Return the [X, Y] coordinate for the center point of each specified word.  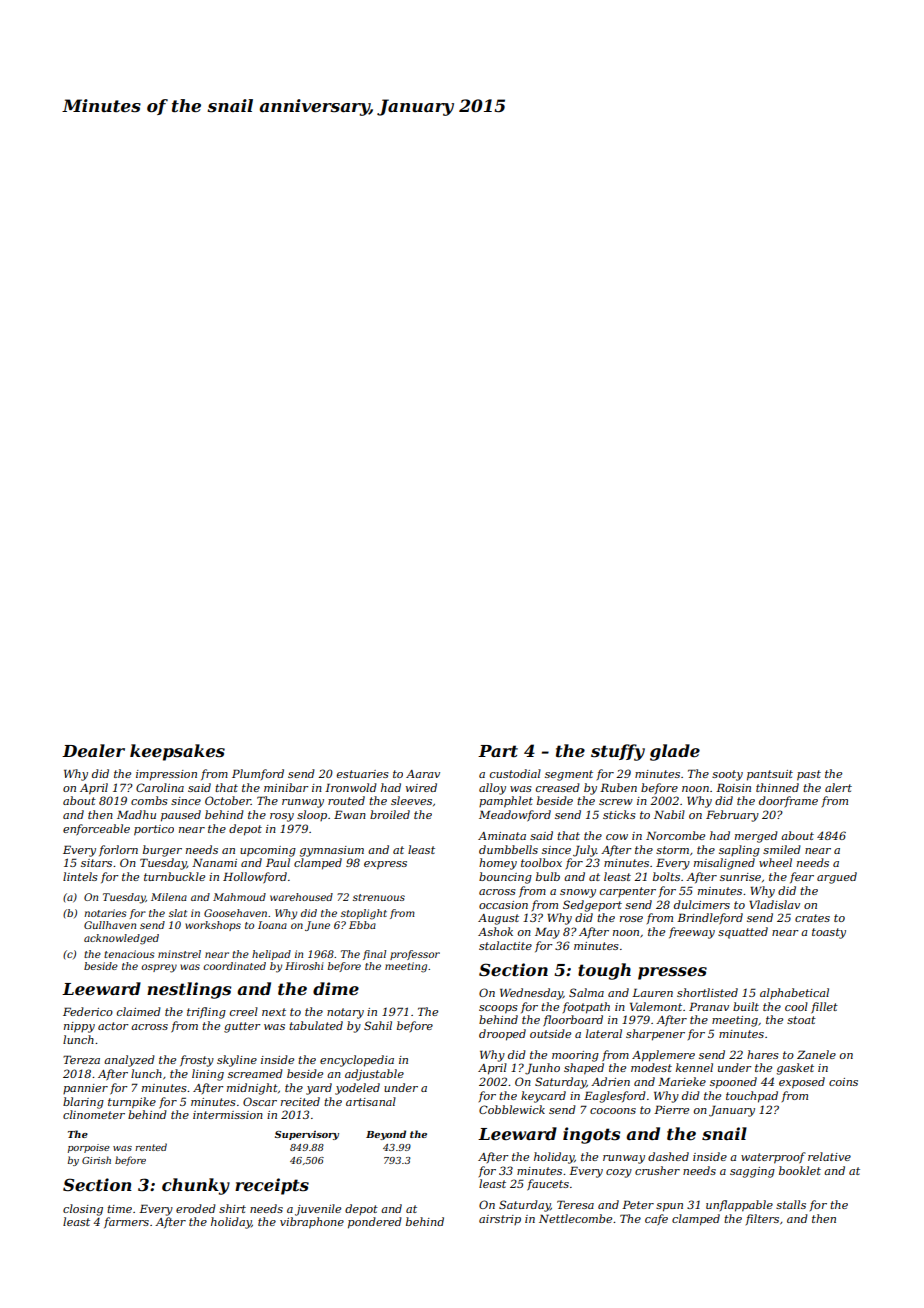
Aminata [502, 836]
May [547, 933]
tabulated [316, 1025]
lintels [80, 876]
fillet [824, 1008]
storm [672, 850]
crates [812, 918]
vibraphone [312, 1223]
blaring [83, 1103]
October [228, 800]
